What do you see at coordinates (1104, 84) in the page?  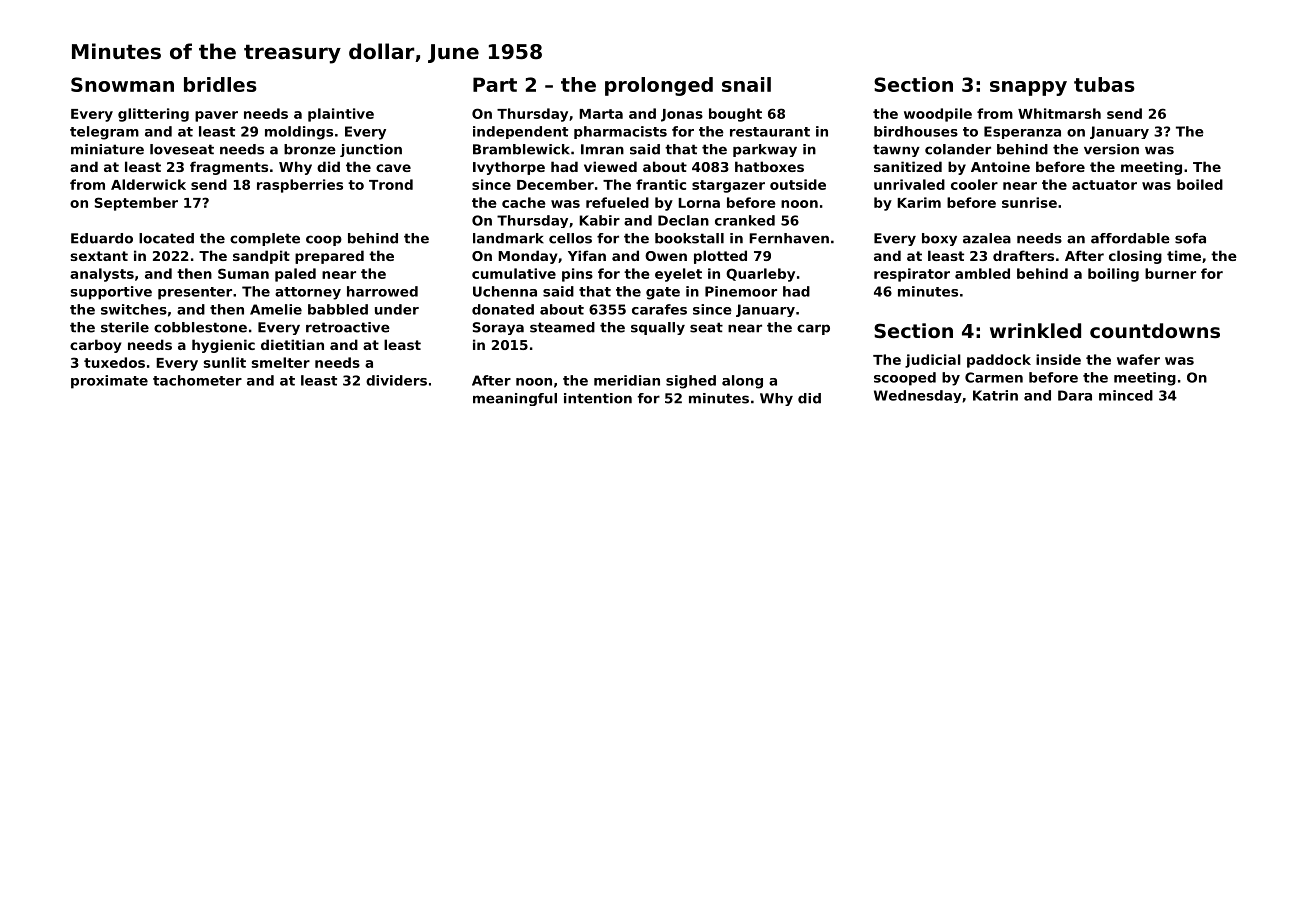 I see `tubas` at bounding box center [1104, 84].
